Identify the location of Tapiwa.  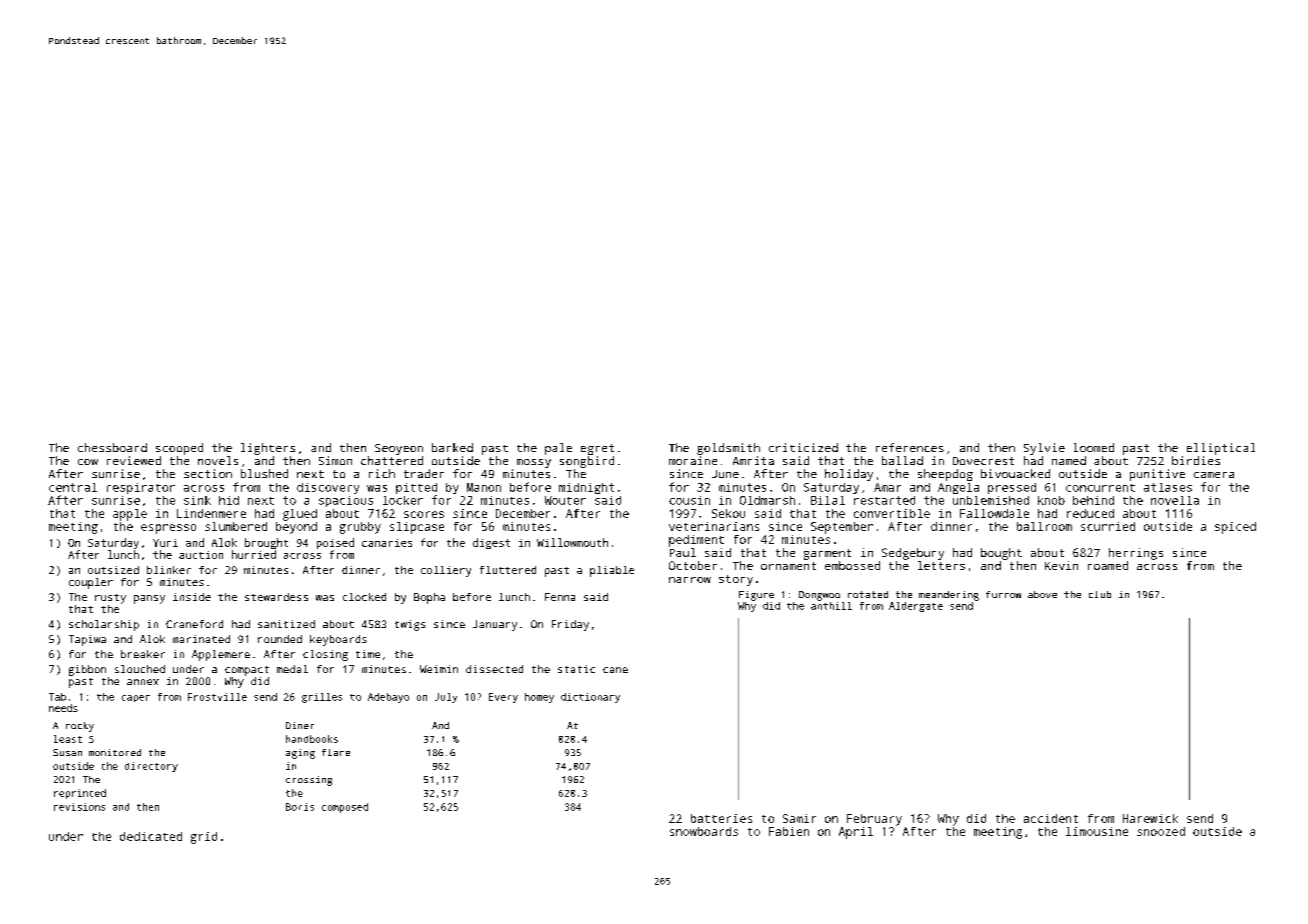
(87, 640).
